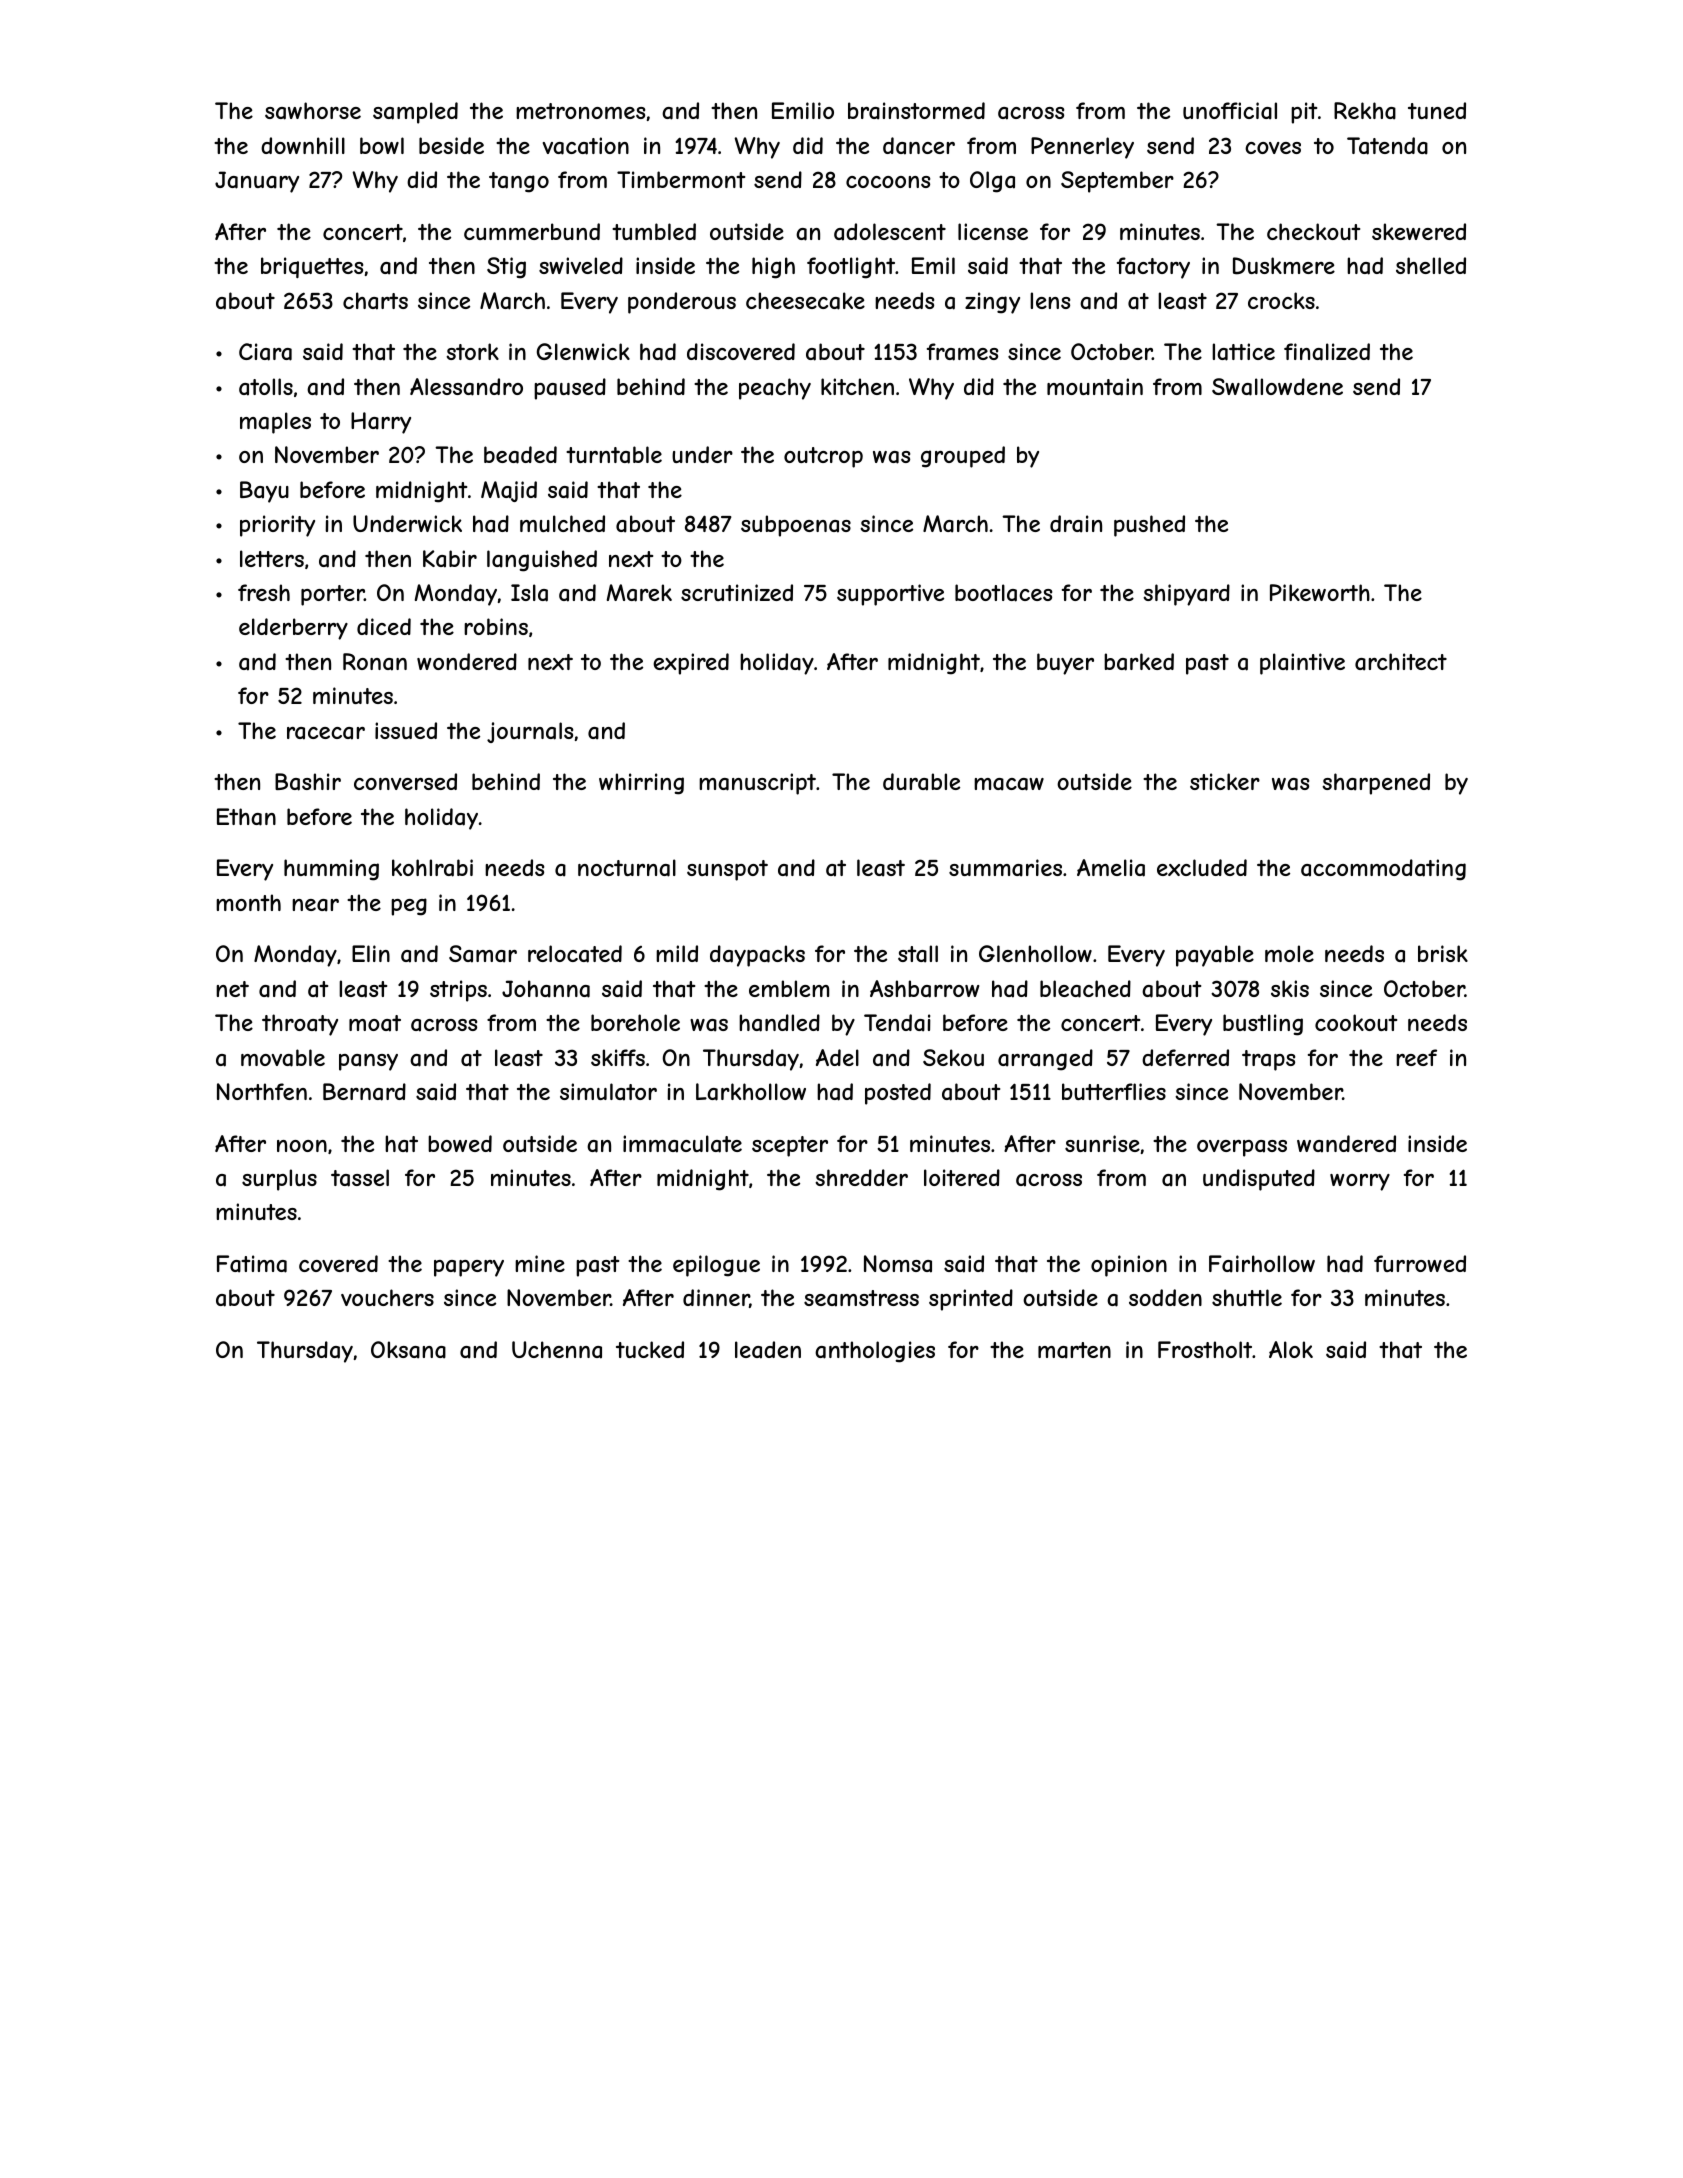 This screenshot has height=2178, width=1683. What do you see at coordinates (823, 457) in the screenshot?
I see `outcrop` at bounding box center [823, 457].
